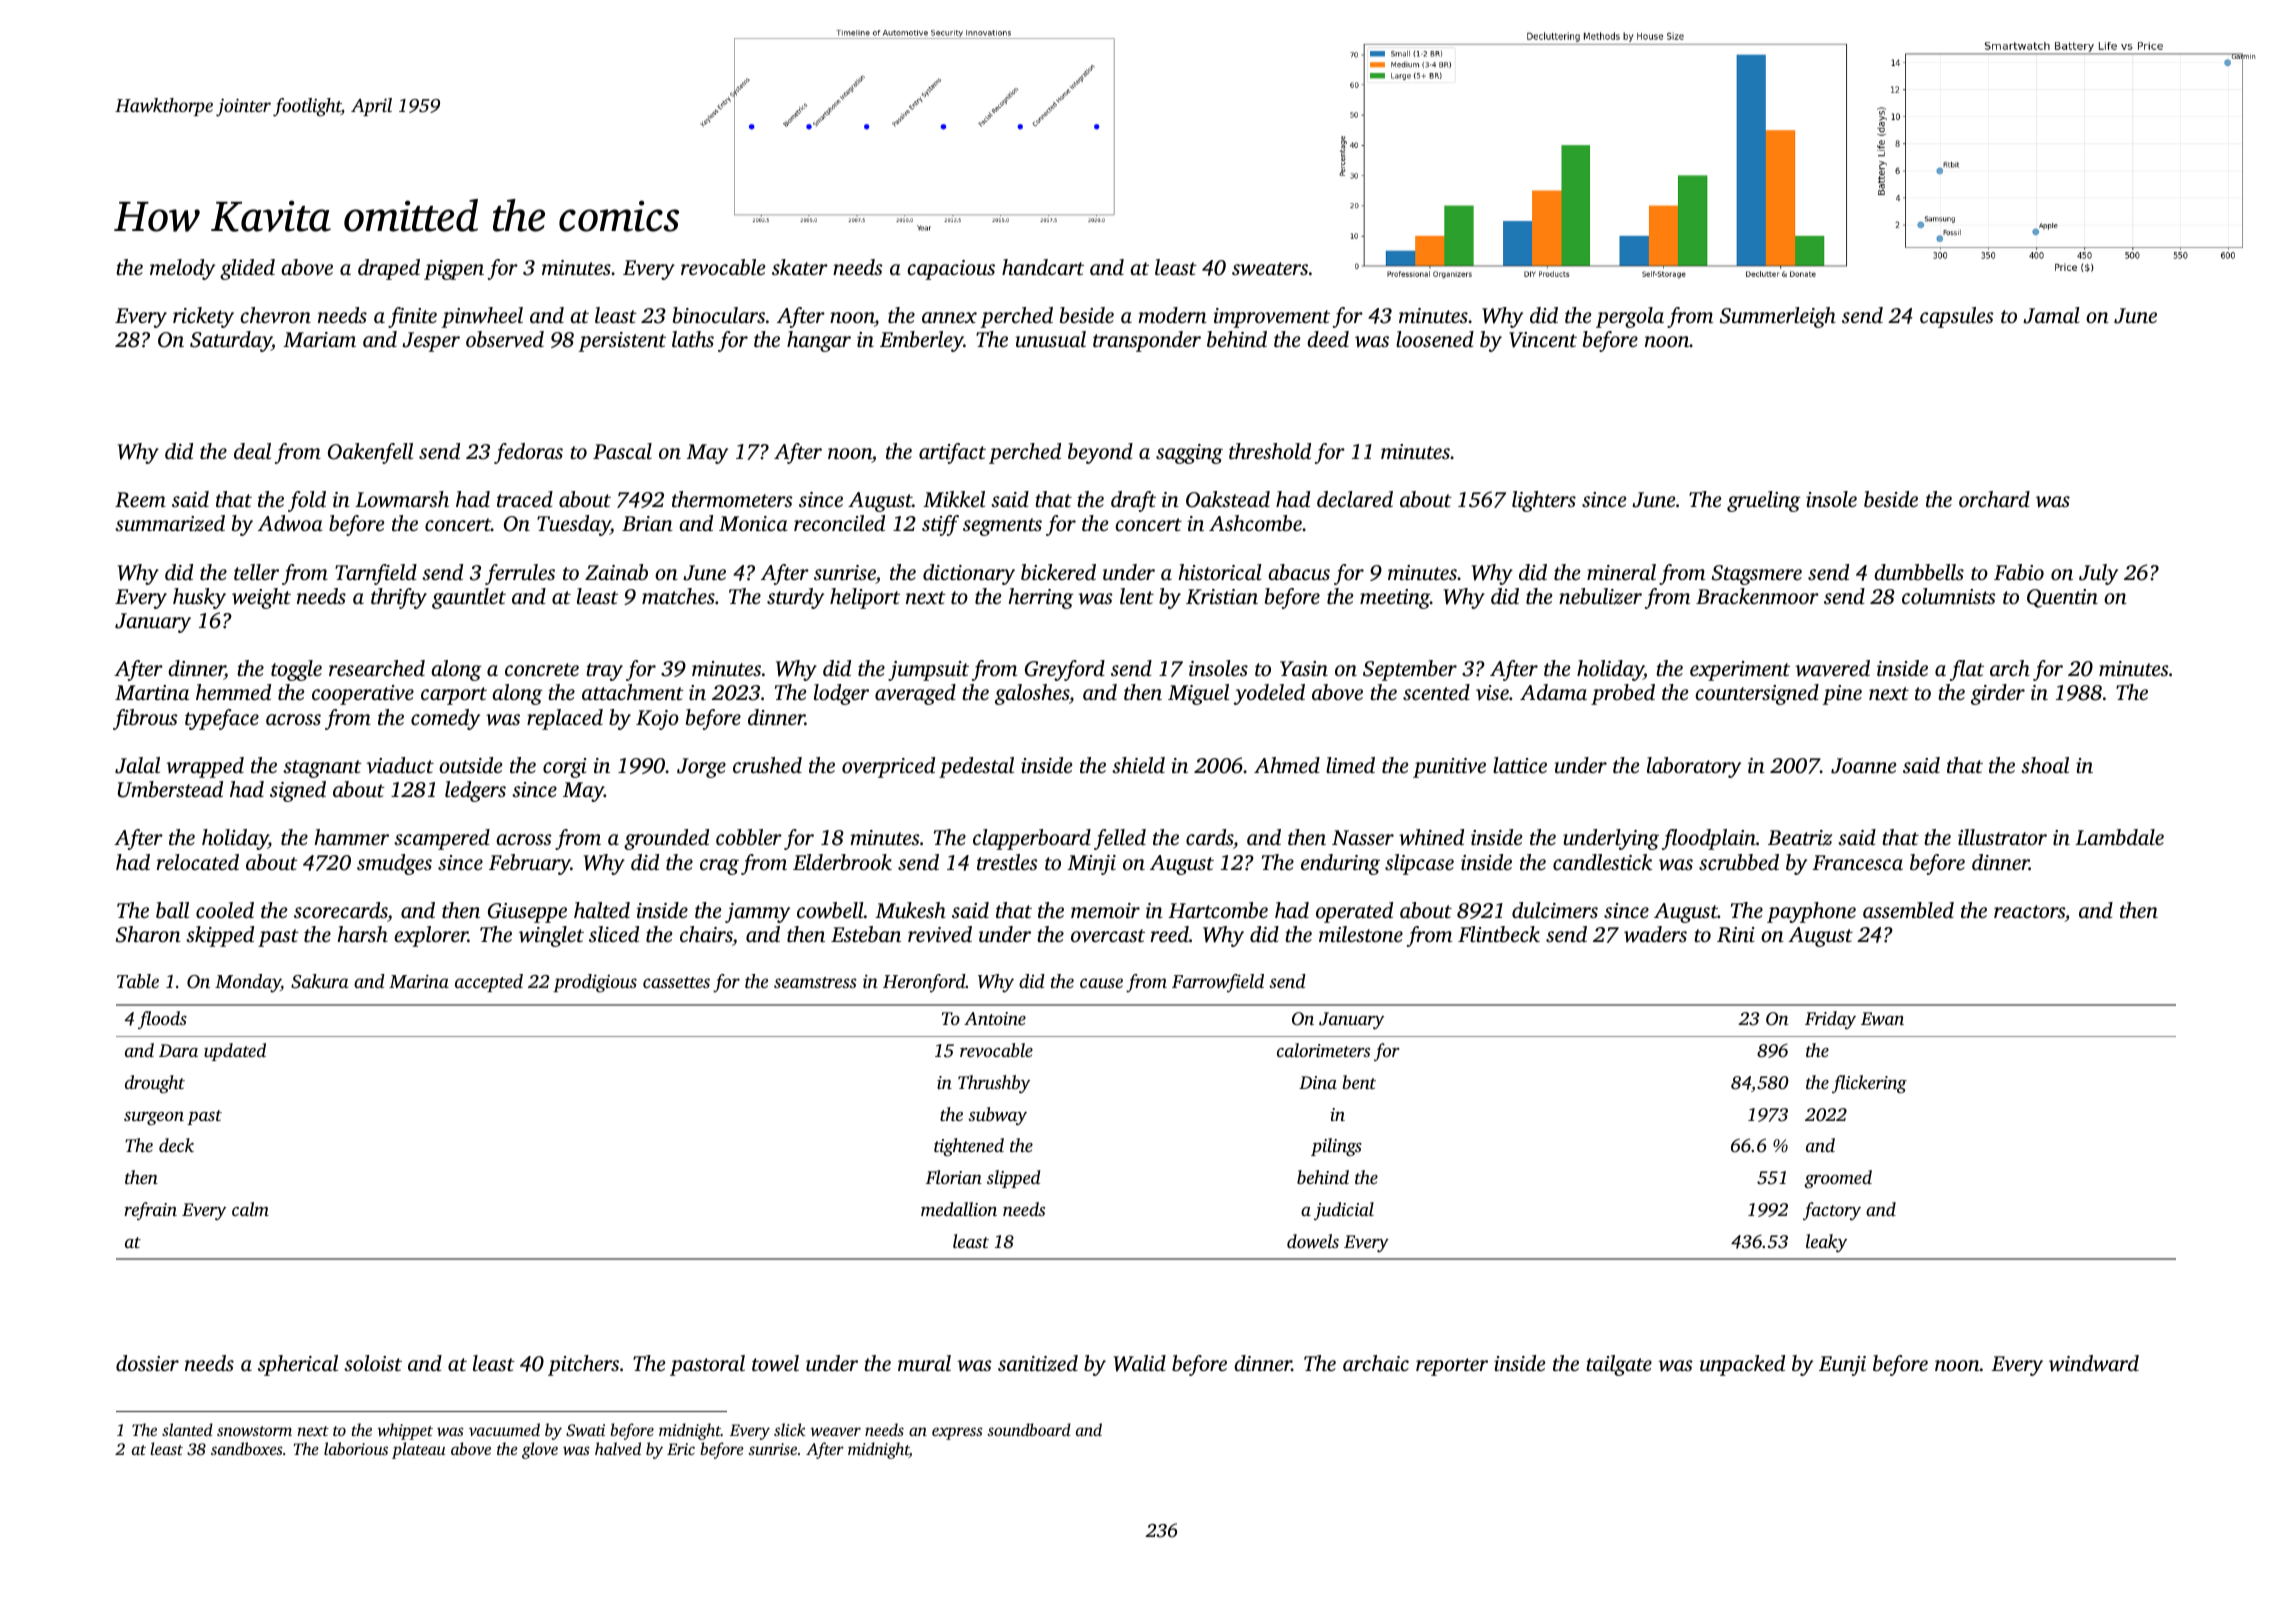  What do you see at coordinates (1299, 572) in the screenshot?
I see `abacus` at bounding box center [1299, 572].
